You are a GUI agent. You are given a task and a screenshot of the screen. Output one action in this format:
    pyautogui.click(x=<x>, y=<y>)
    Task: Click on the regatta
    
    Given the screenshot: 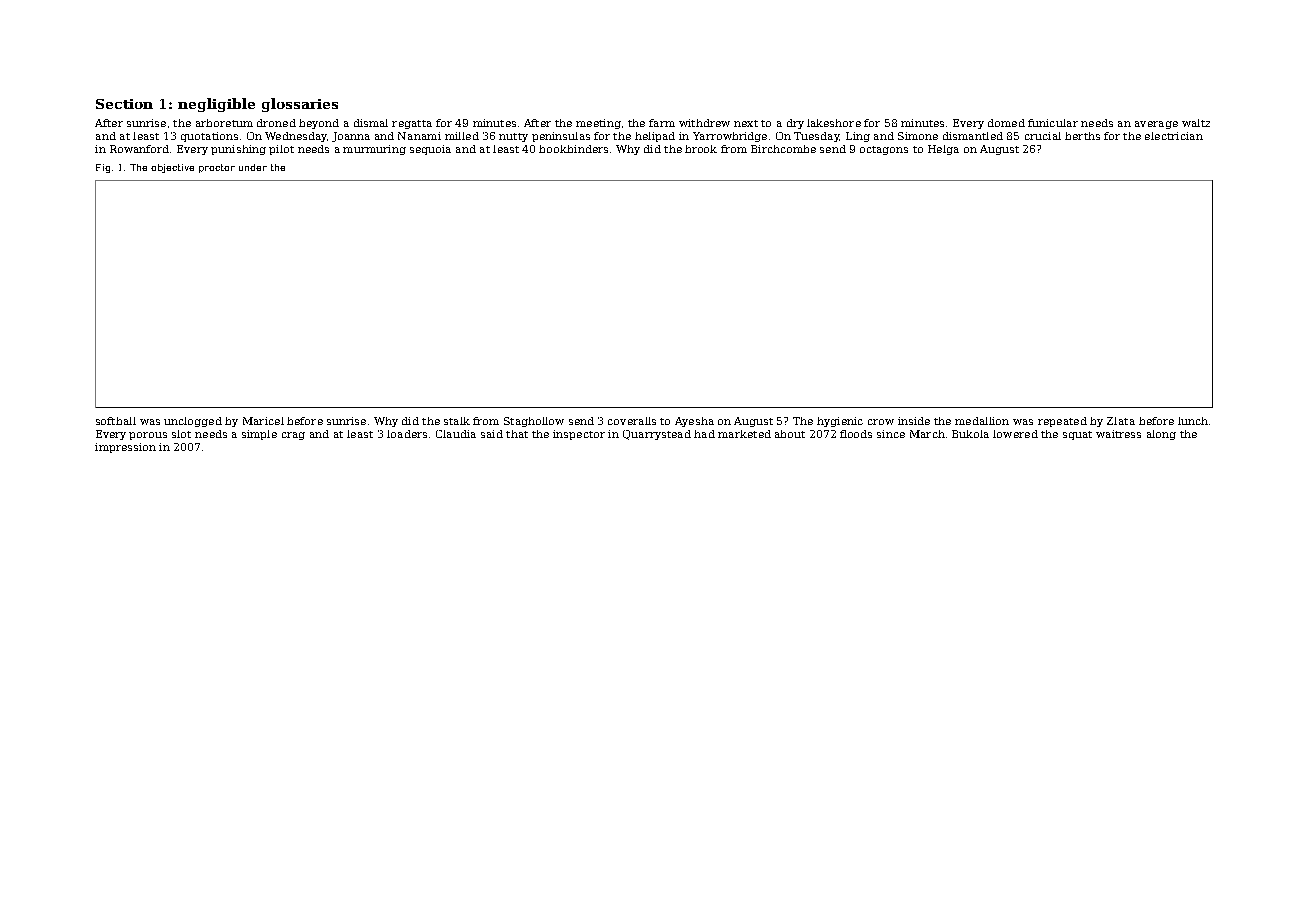 What is the action you would take?
    pyautogui.click(x=412, y=124)
